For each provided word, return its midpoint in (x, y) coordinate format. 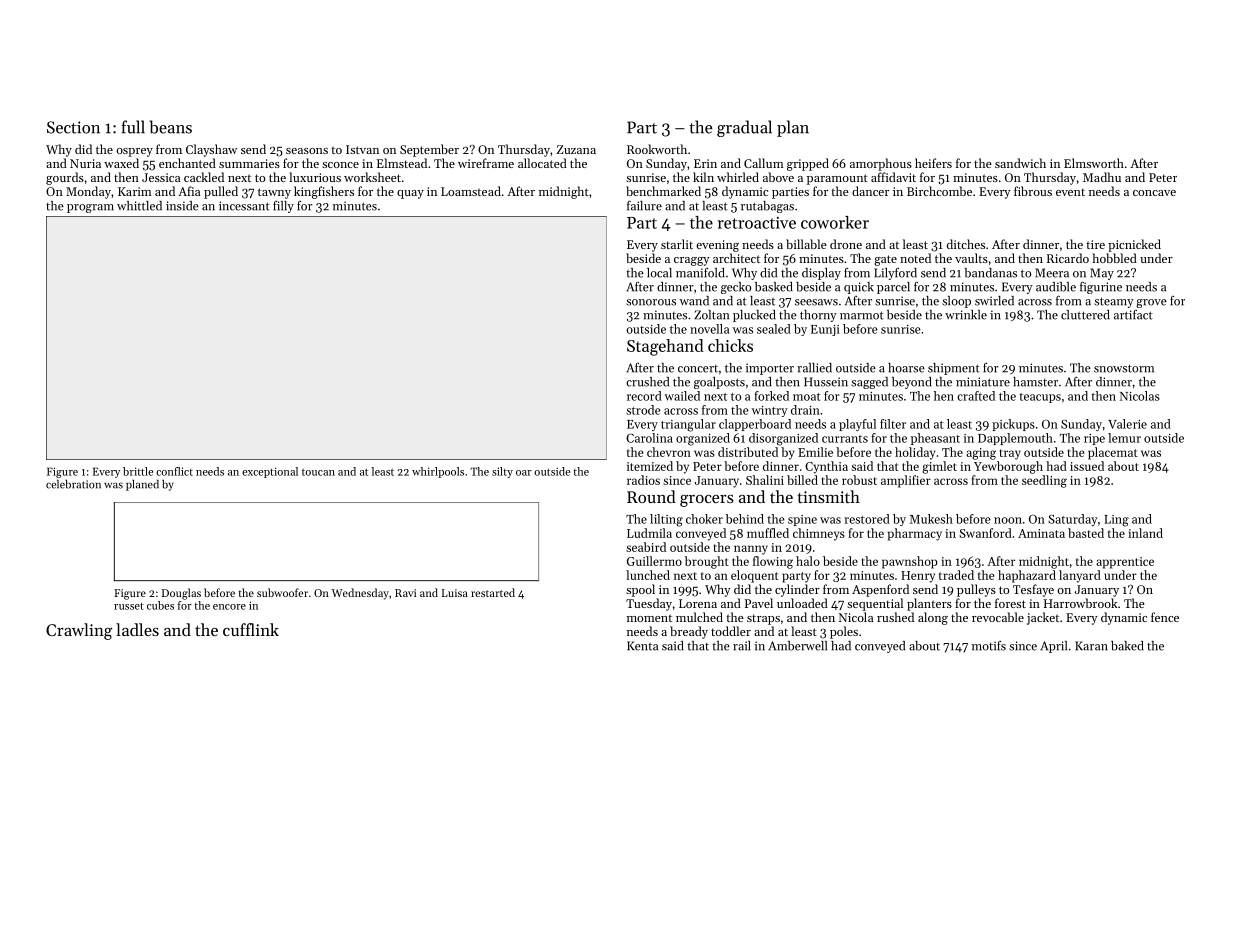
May (1102, 274)
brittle (138, 471)
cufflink (251, 629)
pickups (1013, 425)
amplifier (906, 481)
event (1070, 192)
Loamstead (471, 191)
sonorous (651, 302)
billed (802, 480)
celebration (73, 484)
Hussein (826, 382)
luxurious (315, 177)
